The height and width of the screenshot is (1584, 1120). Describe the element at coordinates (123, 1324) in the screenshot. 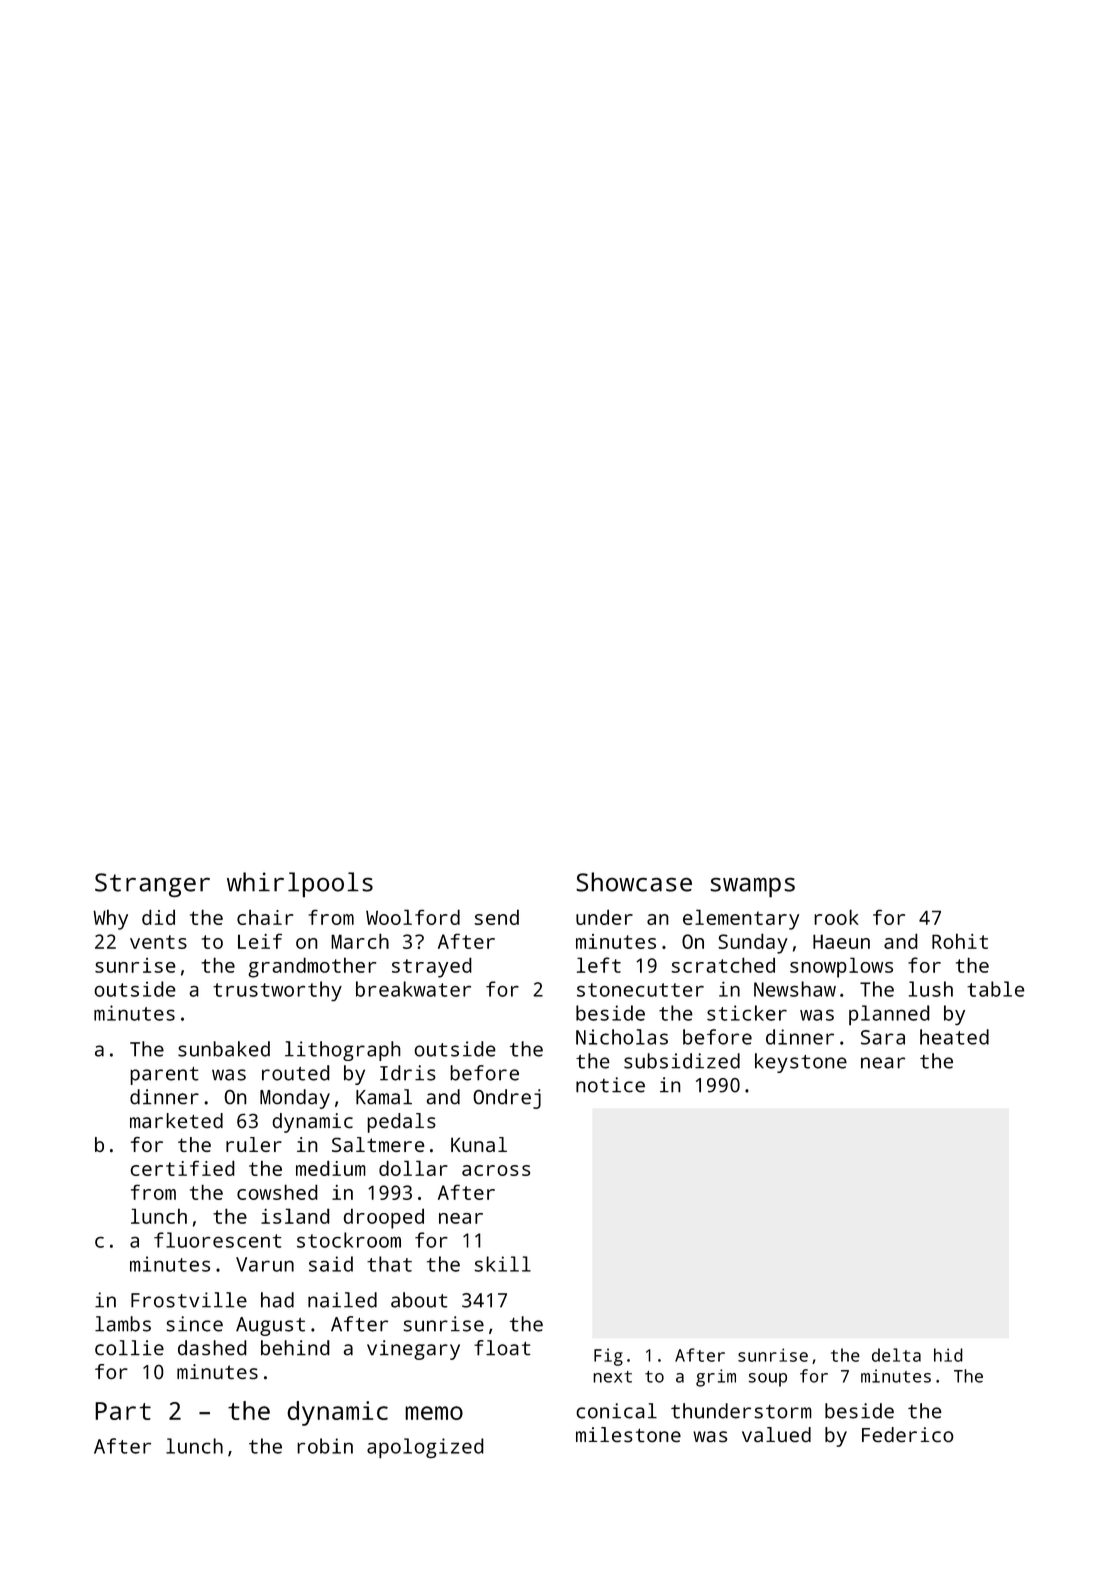

I see `lambs` at that location.
